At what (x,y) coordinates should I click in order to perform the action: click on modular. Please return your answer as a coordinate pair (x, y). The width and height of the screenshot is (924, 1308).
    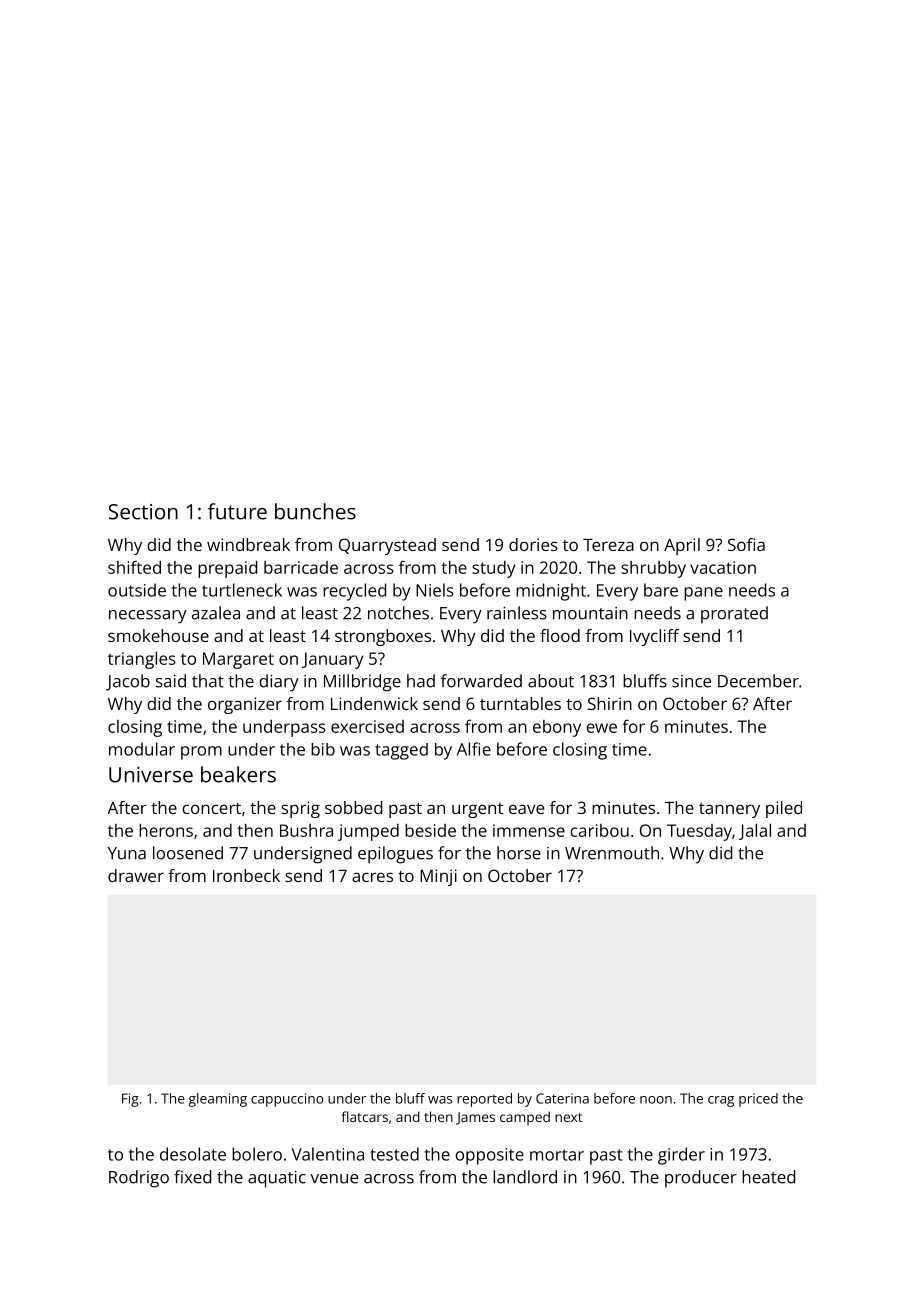
    Looking at the image, I should click on (142, 749).
